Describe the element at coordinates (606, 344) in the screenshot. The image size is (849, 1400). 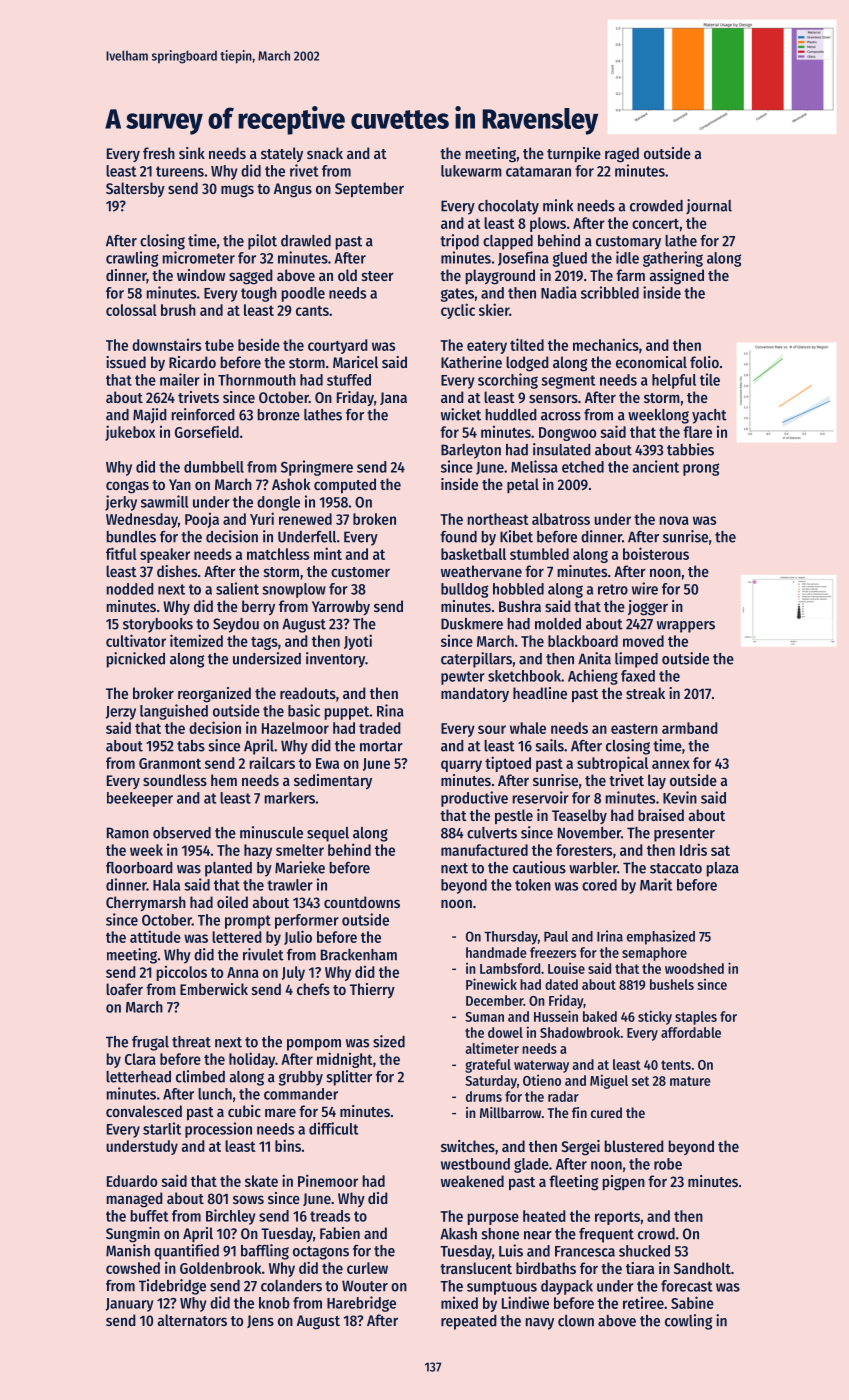
I see `mechanics` at that location.
